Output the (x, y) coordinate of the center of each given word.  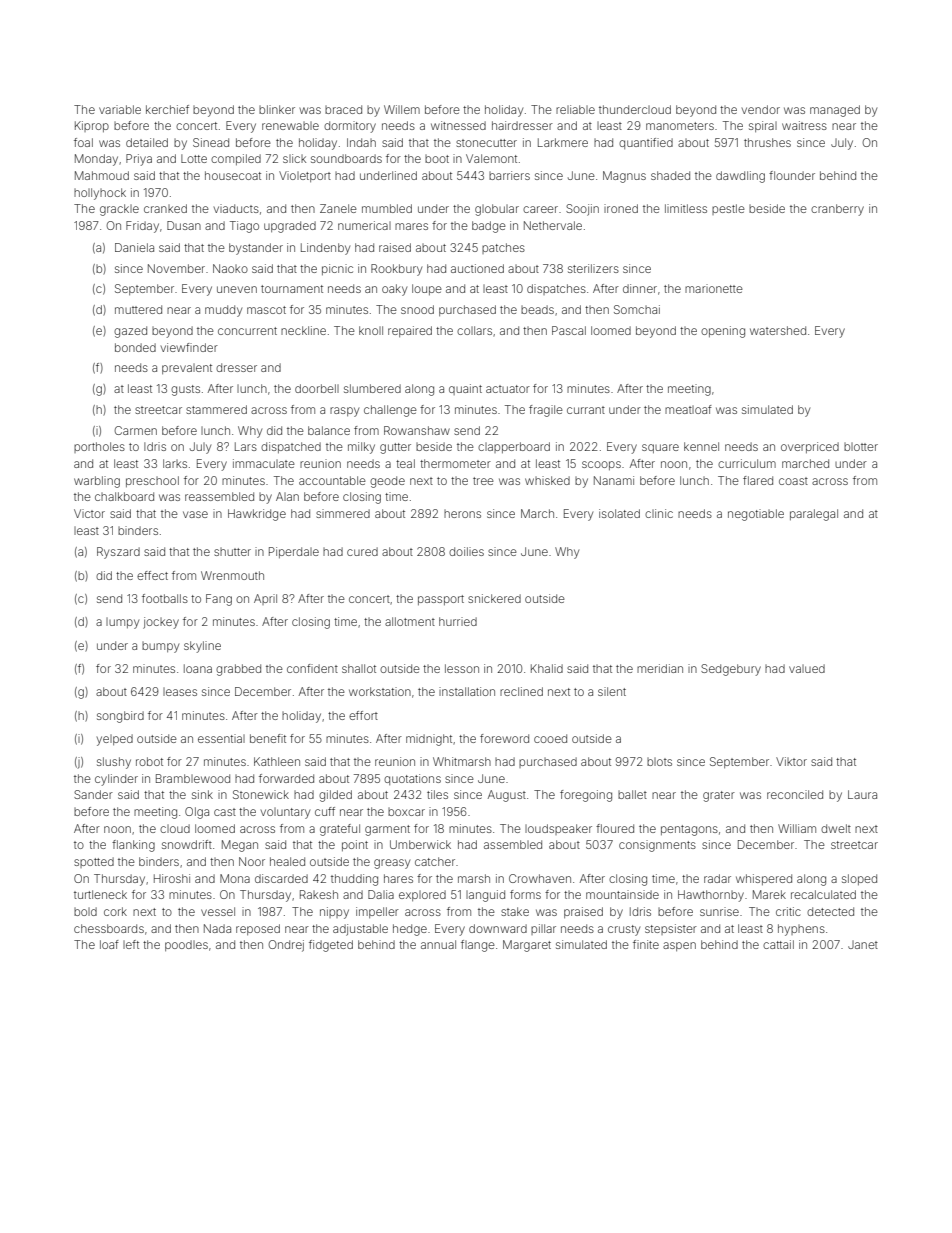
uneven (237, 289)
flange (478, 946)
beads (537, 309)
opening (723, 332)
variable (120, 109)
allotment (410, 621)
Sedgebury (731, 670)
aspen (679, 946)
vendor (761, 109)
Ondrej (286, 946)
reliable (575, 109)
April (265, 599)
